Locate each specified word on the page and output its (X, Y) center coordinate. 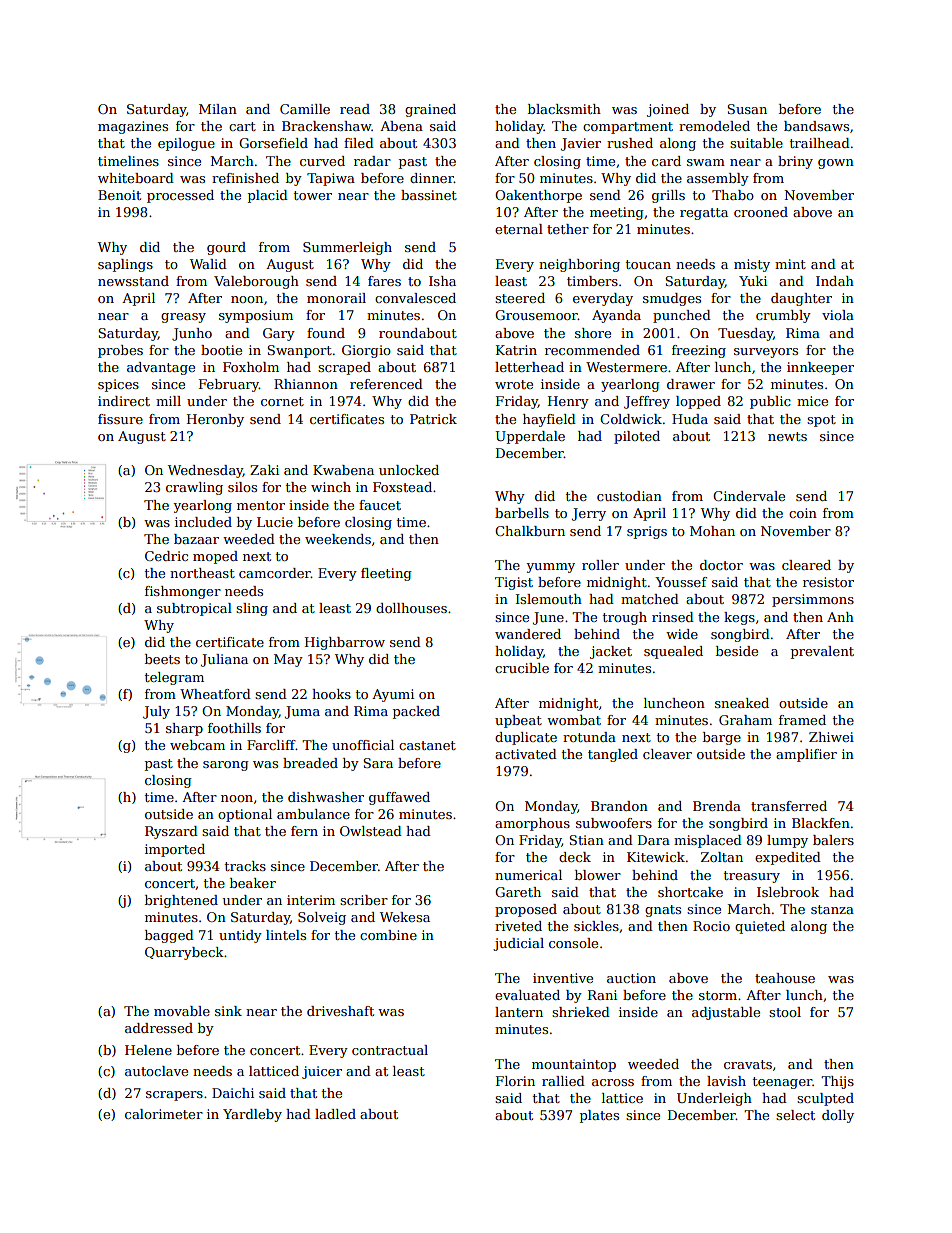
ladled (335, 1114)
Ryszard (171, 832)
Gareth (518, 892)
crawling (194, 488)
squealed (673, 652)
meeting (617, 213)
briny (795, 162)
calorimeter (164, 1114)
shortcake (690, 892)
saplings (125, 265)
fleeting (386, 574)
